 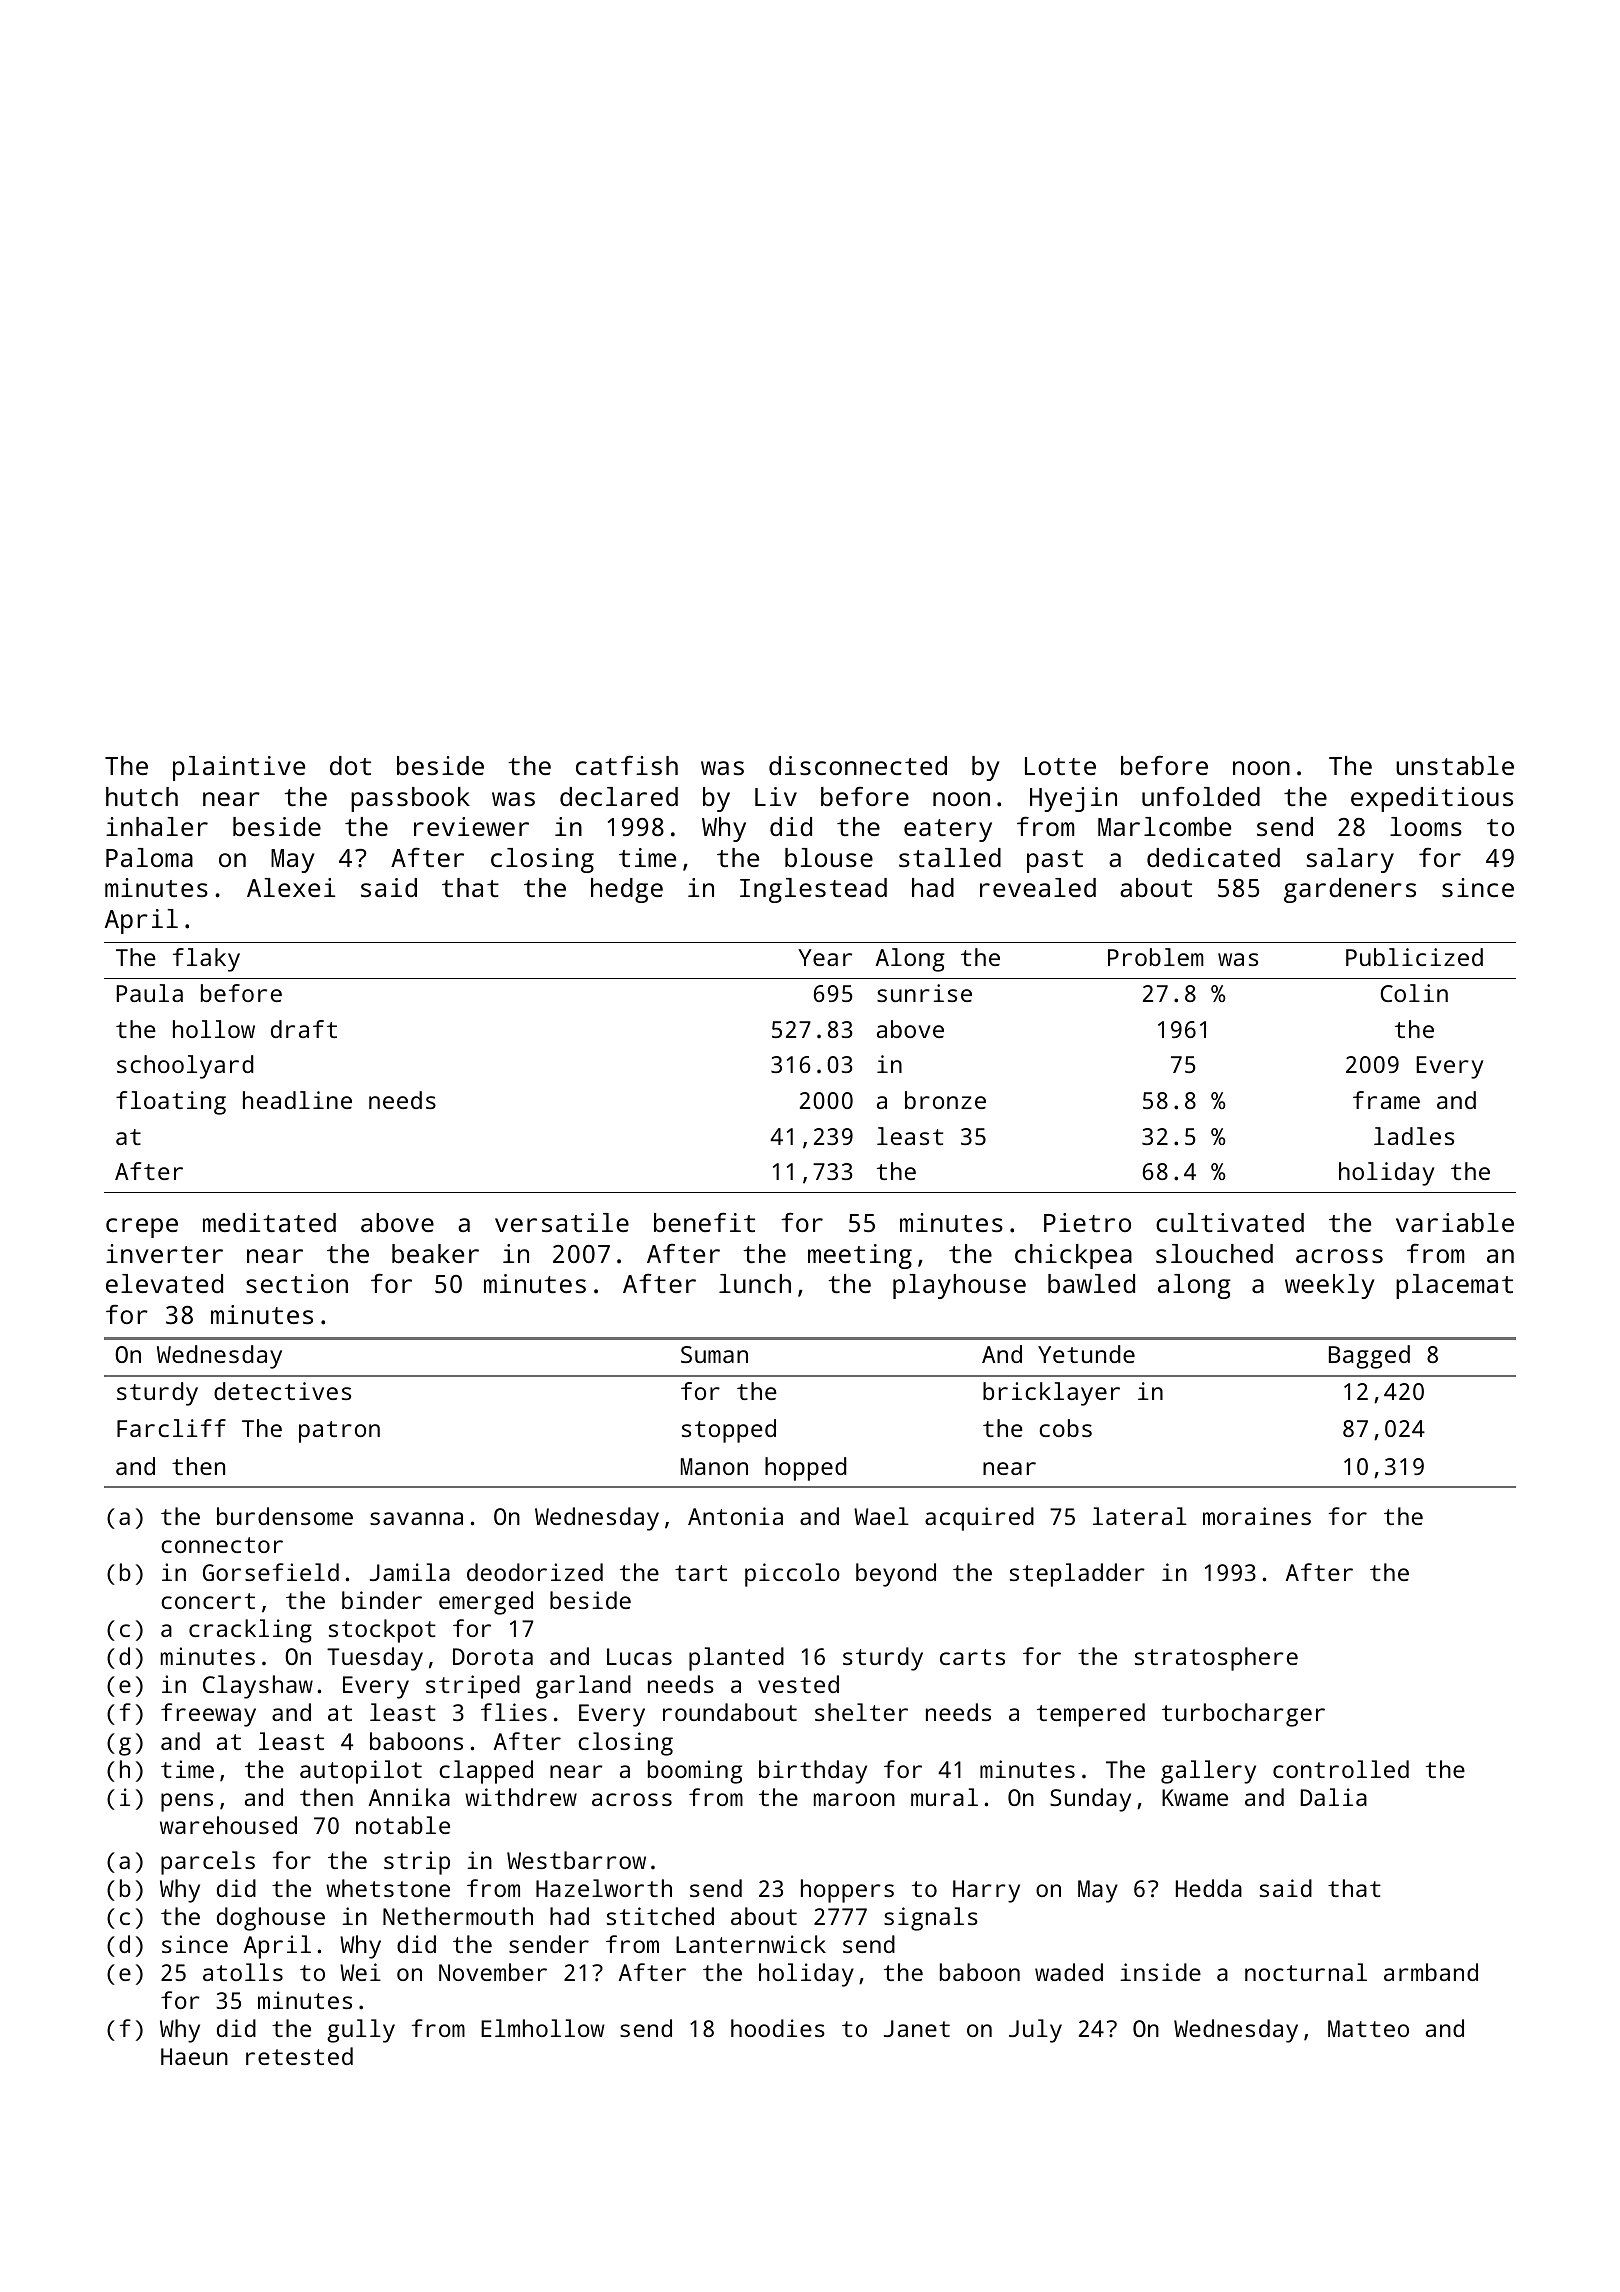 What do you see at coordinates (896, 1575) in the screenshot?
I see `beyond` at bounding box center [896, 1575].
